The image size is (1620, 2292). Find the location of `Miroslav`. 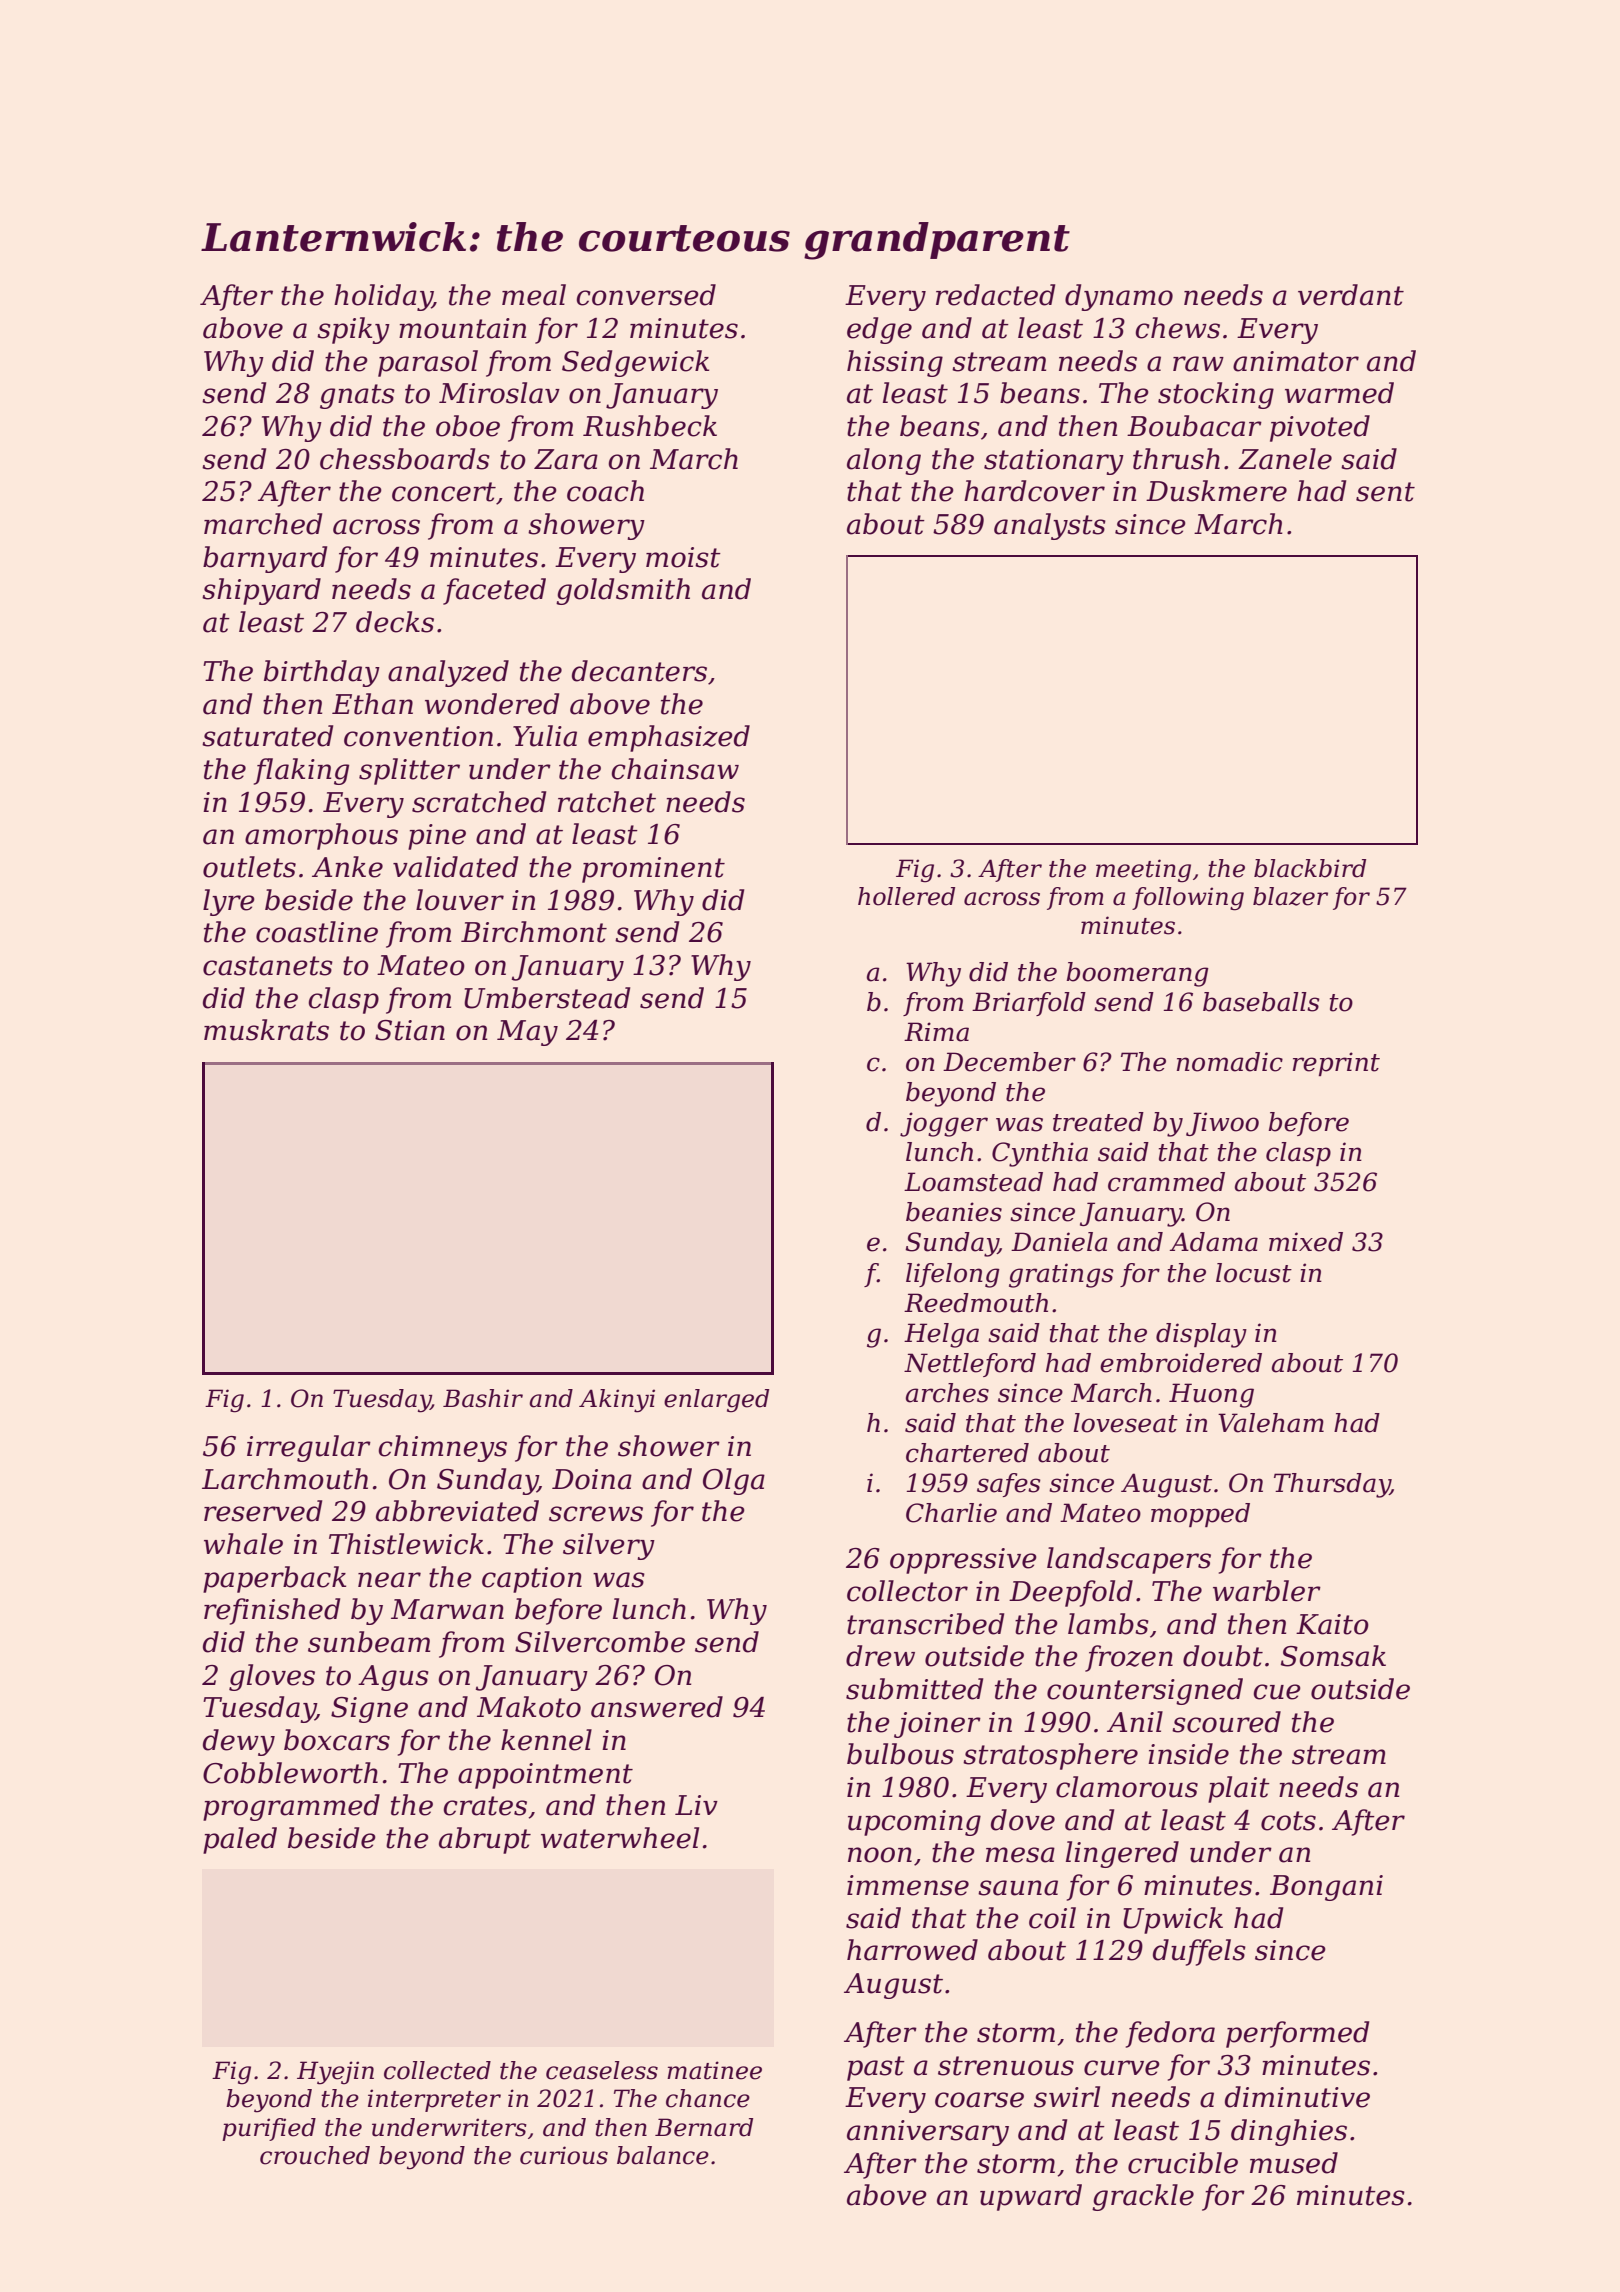

Miroslav is located at coordinates (499, 393).
